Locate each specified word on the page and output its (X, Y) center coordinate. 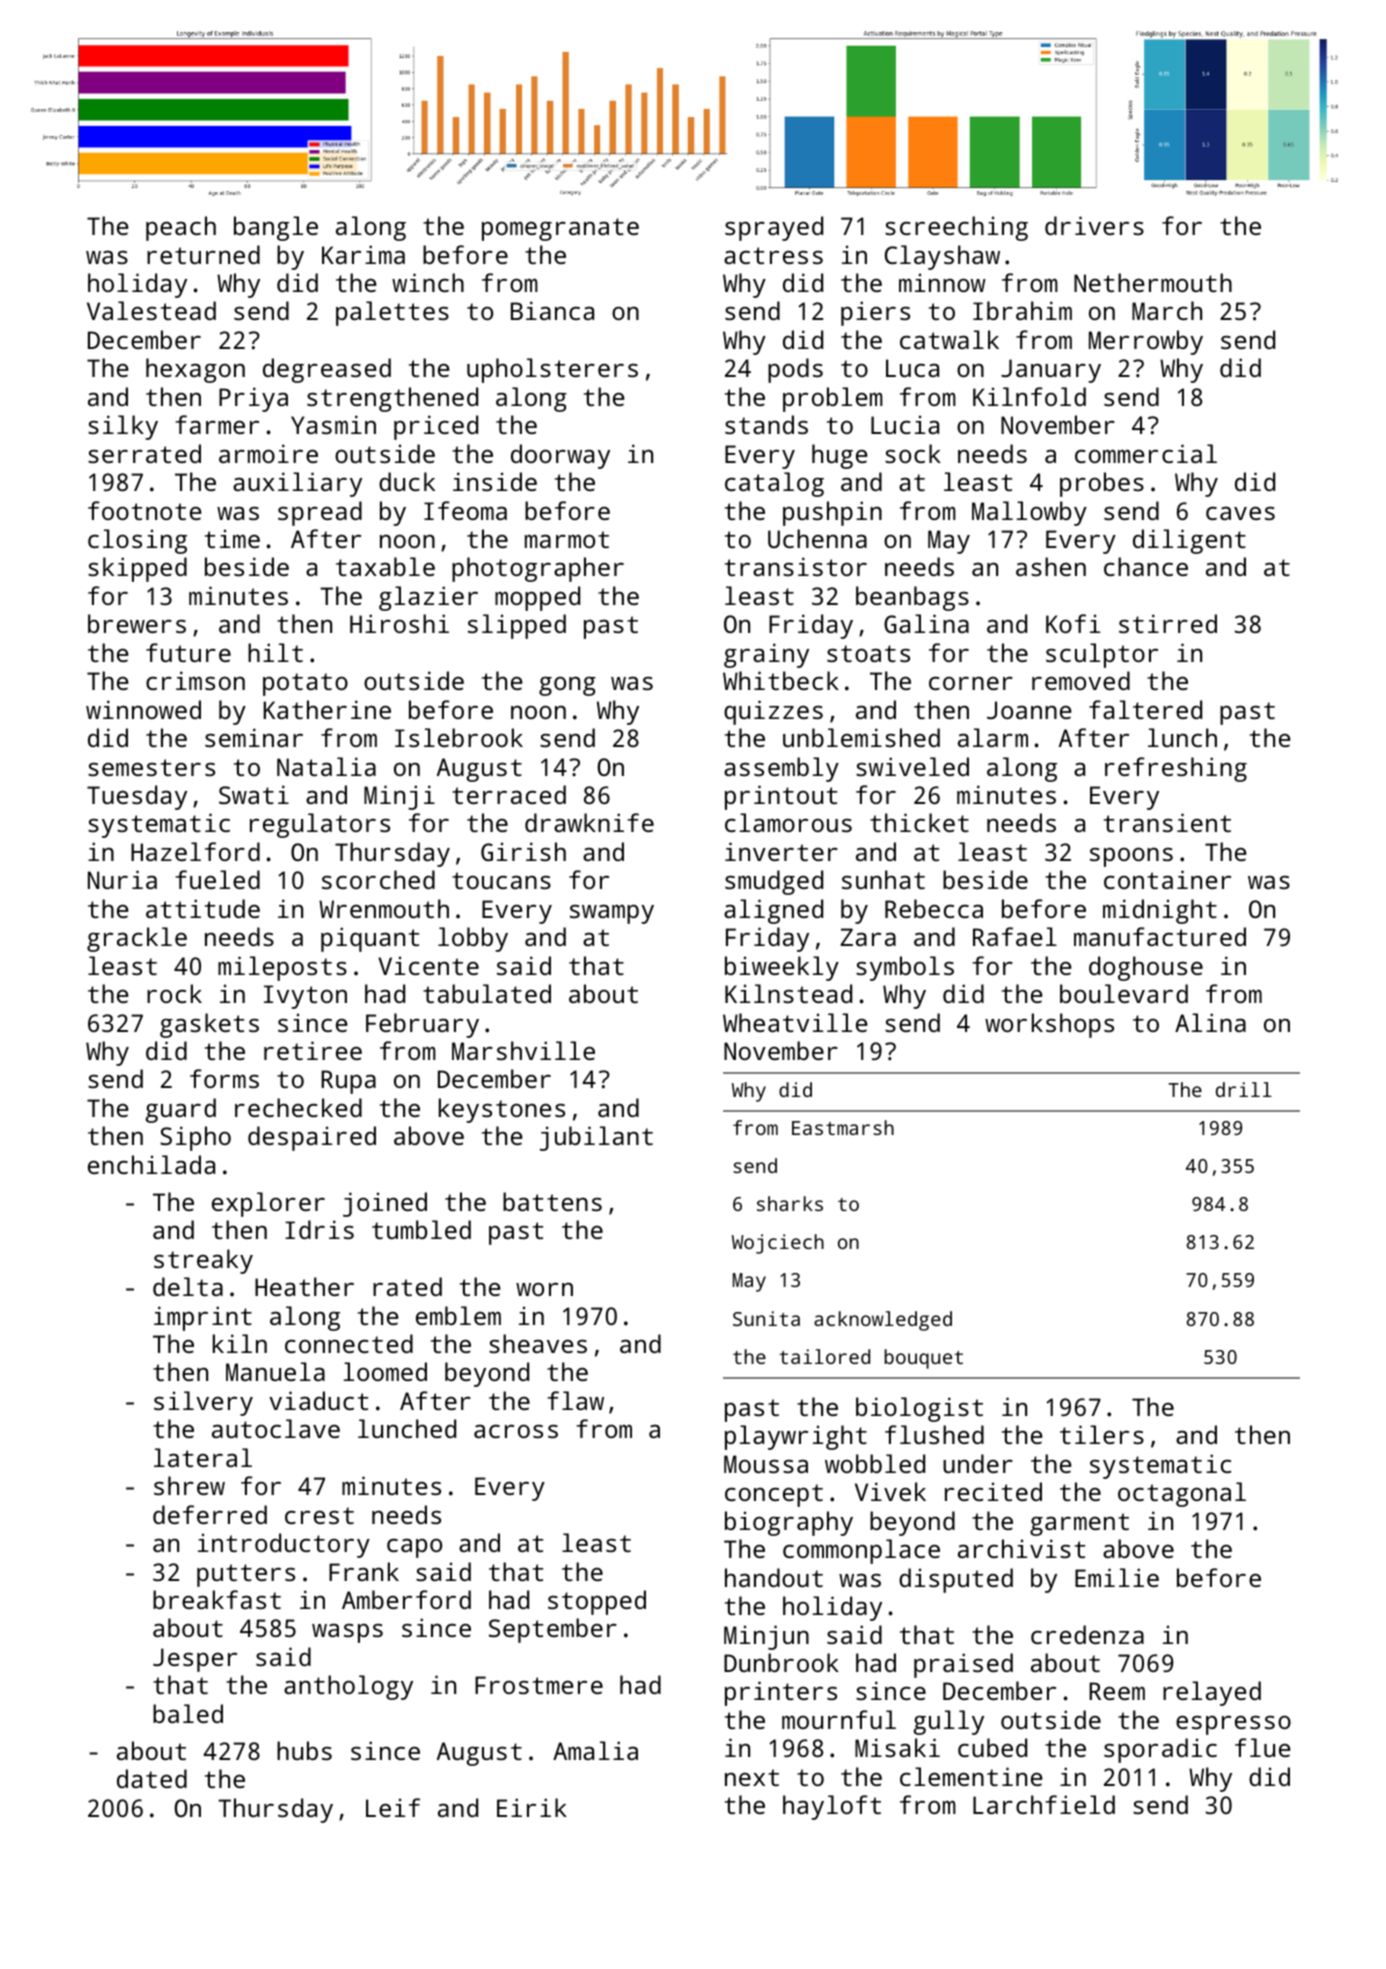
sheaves (538, 1343)
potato (305, 684)
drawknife (589, 822)
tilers (1102, 1434)
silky (123, 427)
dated (152, 1778)
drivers (1094, 225)
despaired (312, 1138)
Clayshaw (942, 257)
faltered (1145, 709)
